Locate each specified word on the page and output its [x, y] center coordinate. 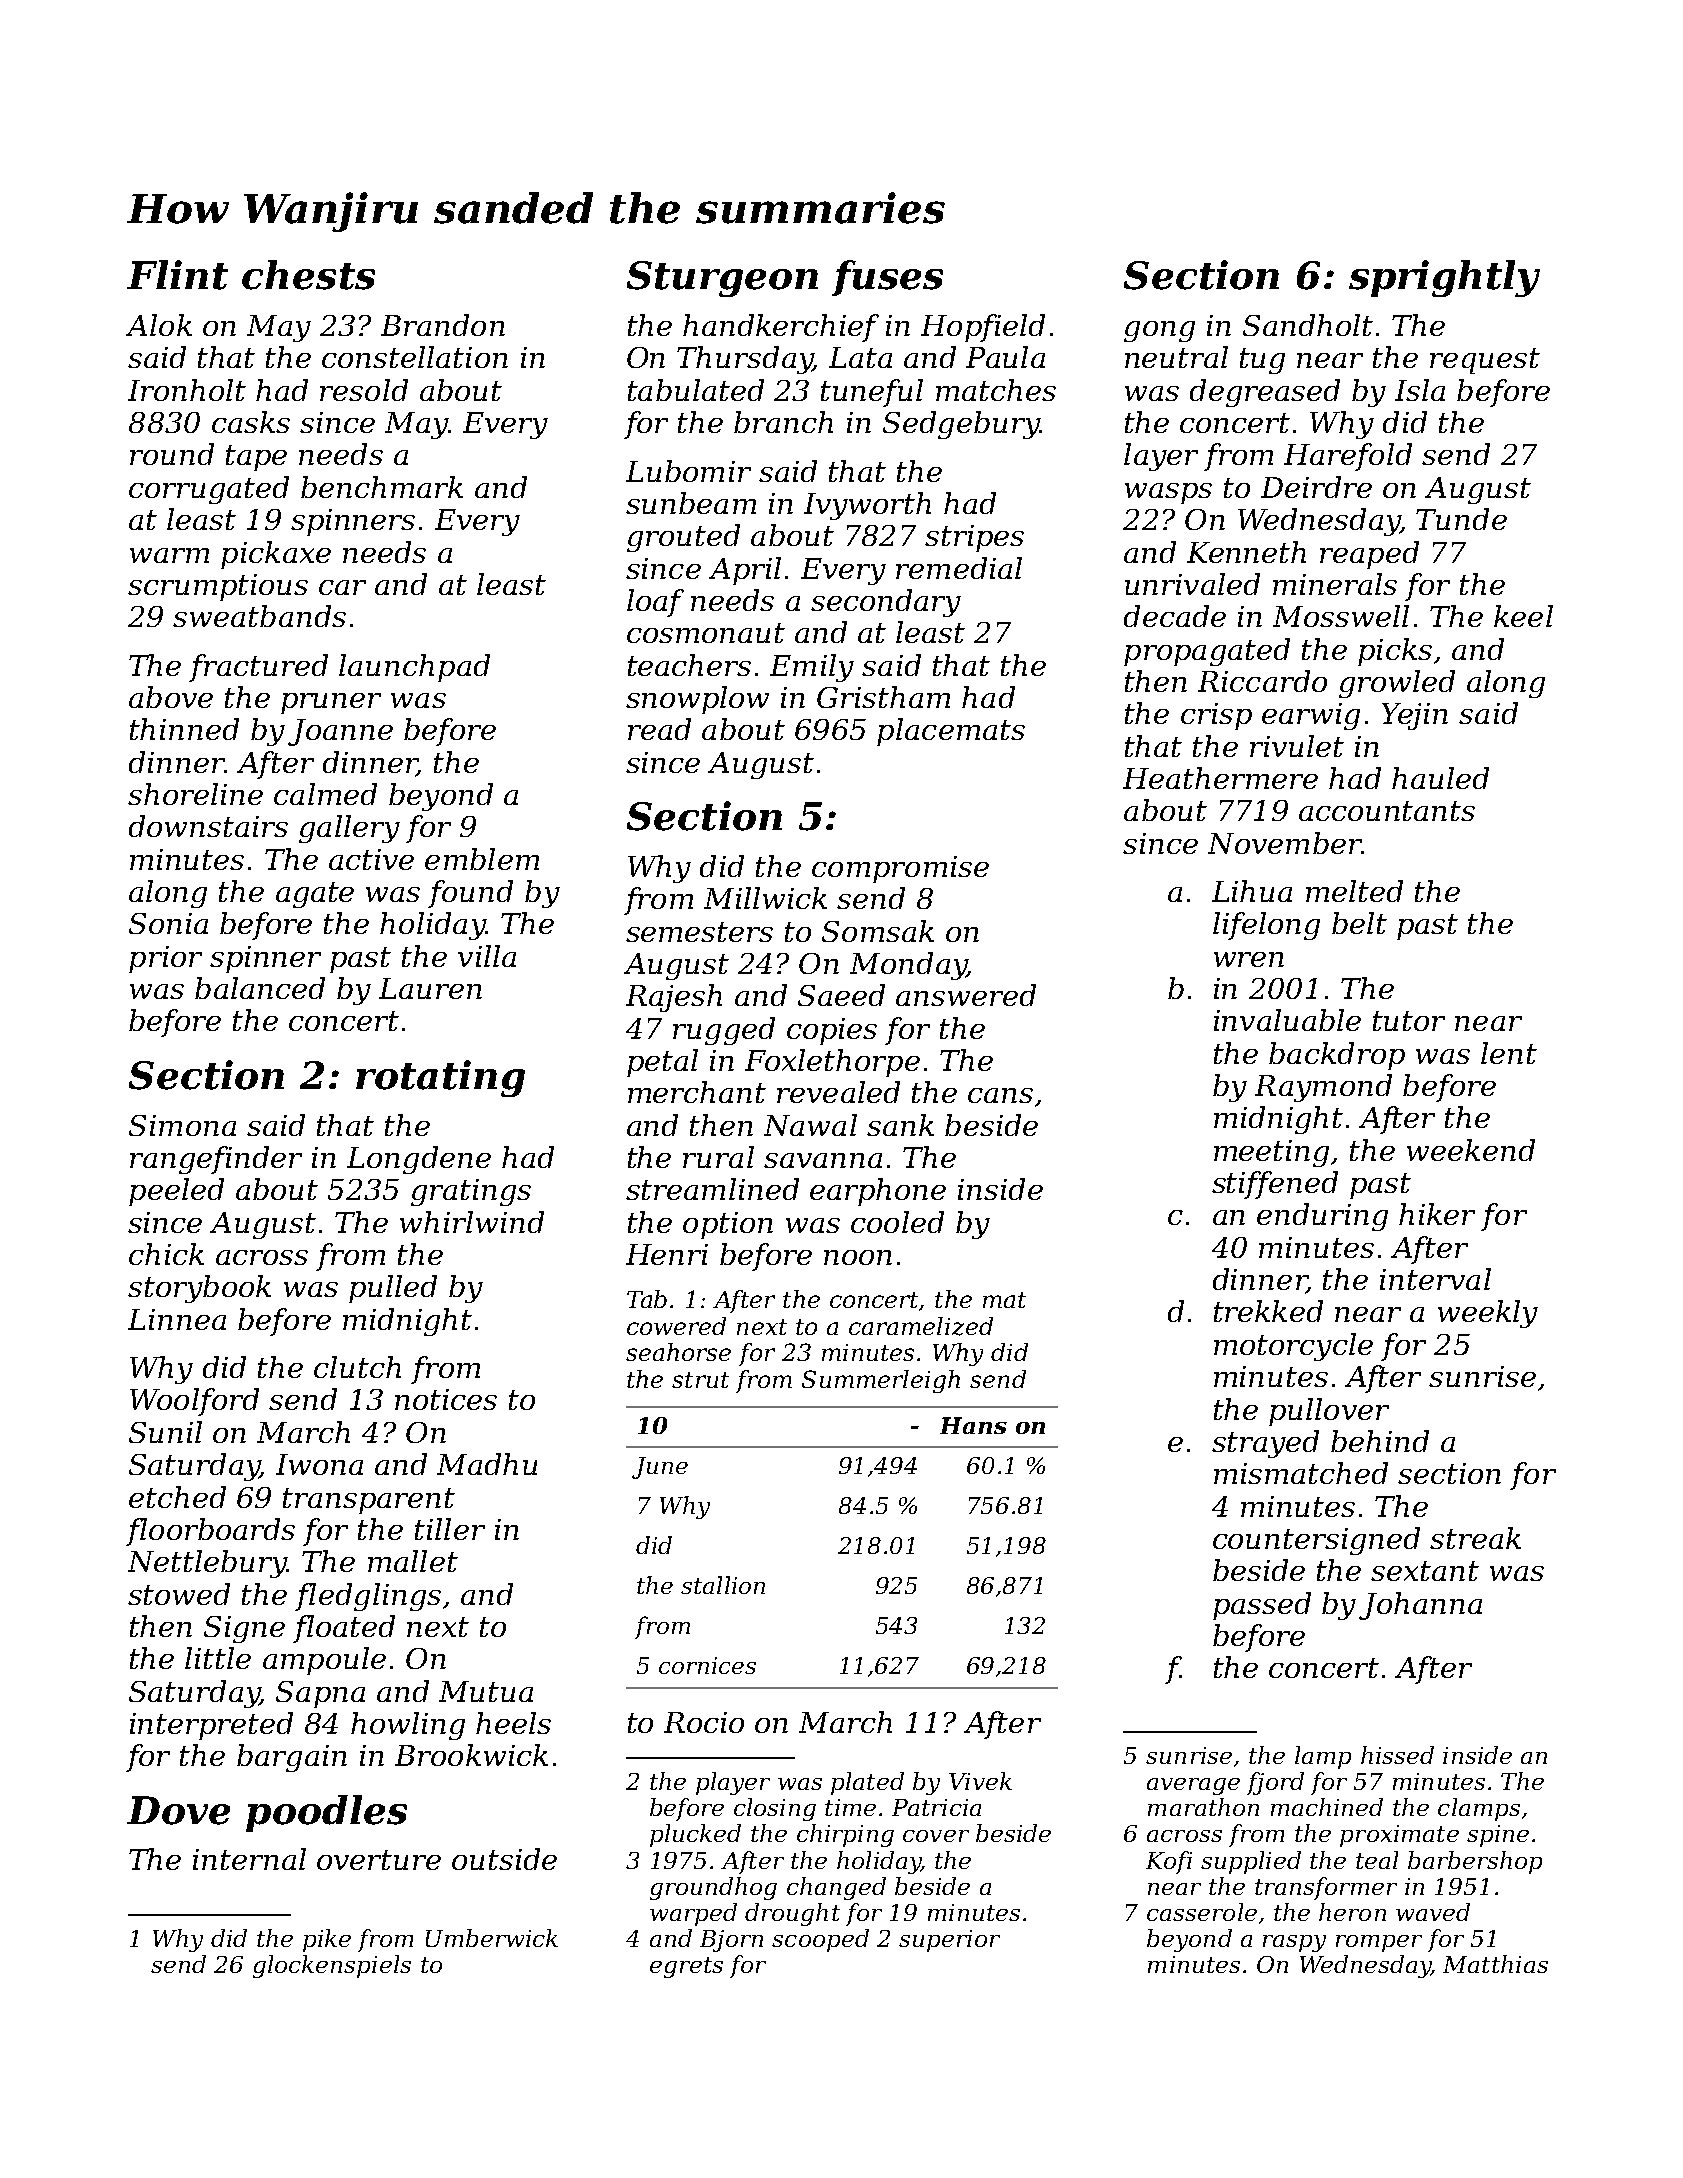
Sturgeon [722, 279]
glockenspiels [332, 1966]
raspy [1294, 1943]
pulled [393, 1289]
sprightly [1444, 278]
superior [949, 1941]
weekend [1471, 1150]
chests [308, 275]
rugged [724, 1031]
